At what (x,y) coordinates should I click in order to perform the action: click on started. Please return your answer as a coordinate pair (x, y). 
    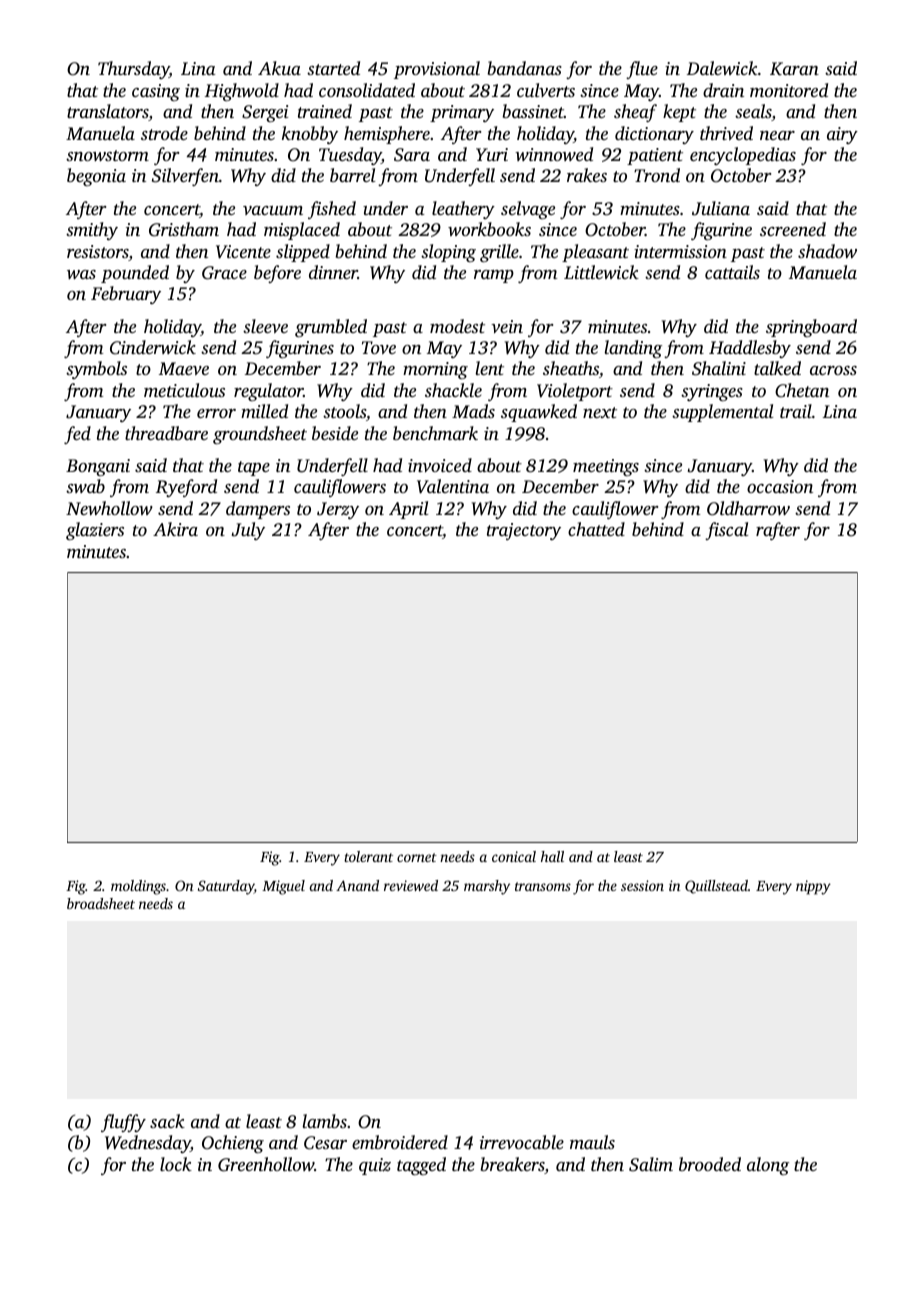
    Looking at the image, I should click on (333, 68).
